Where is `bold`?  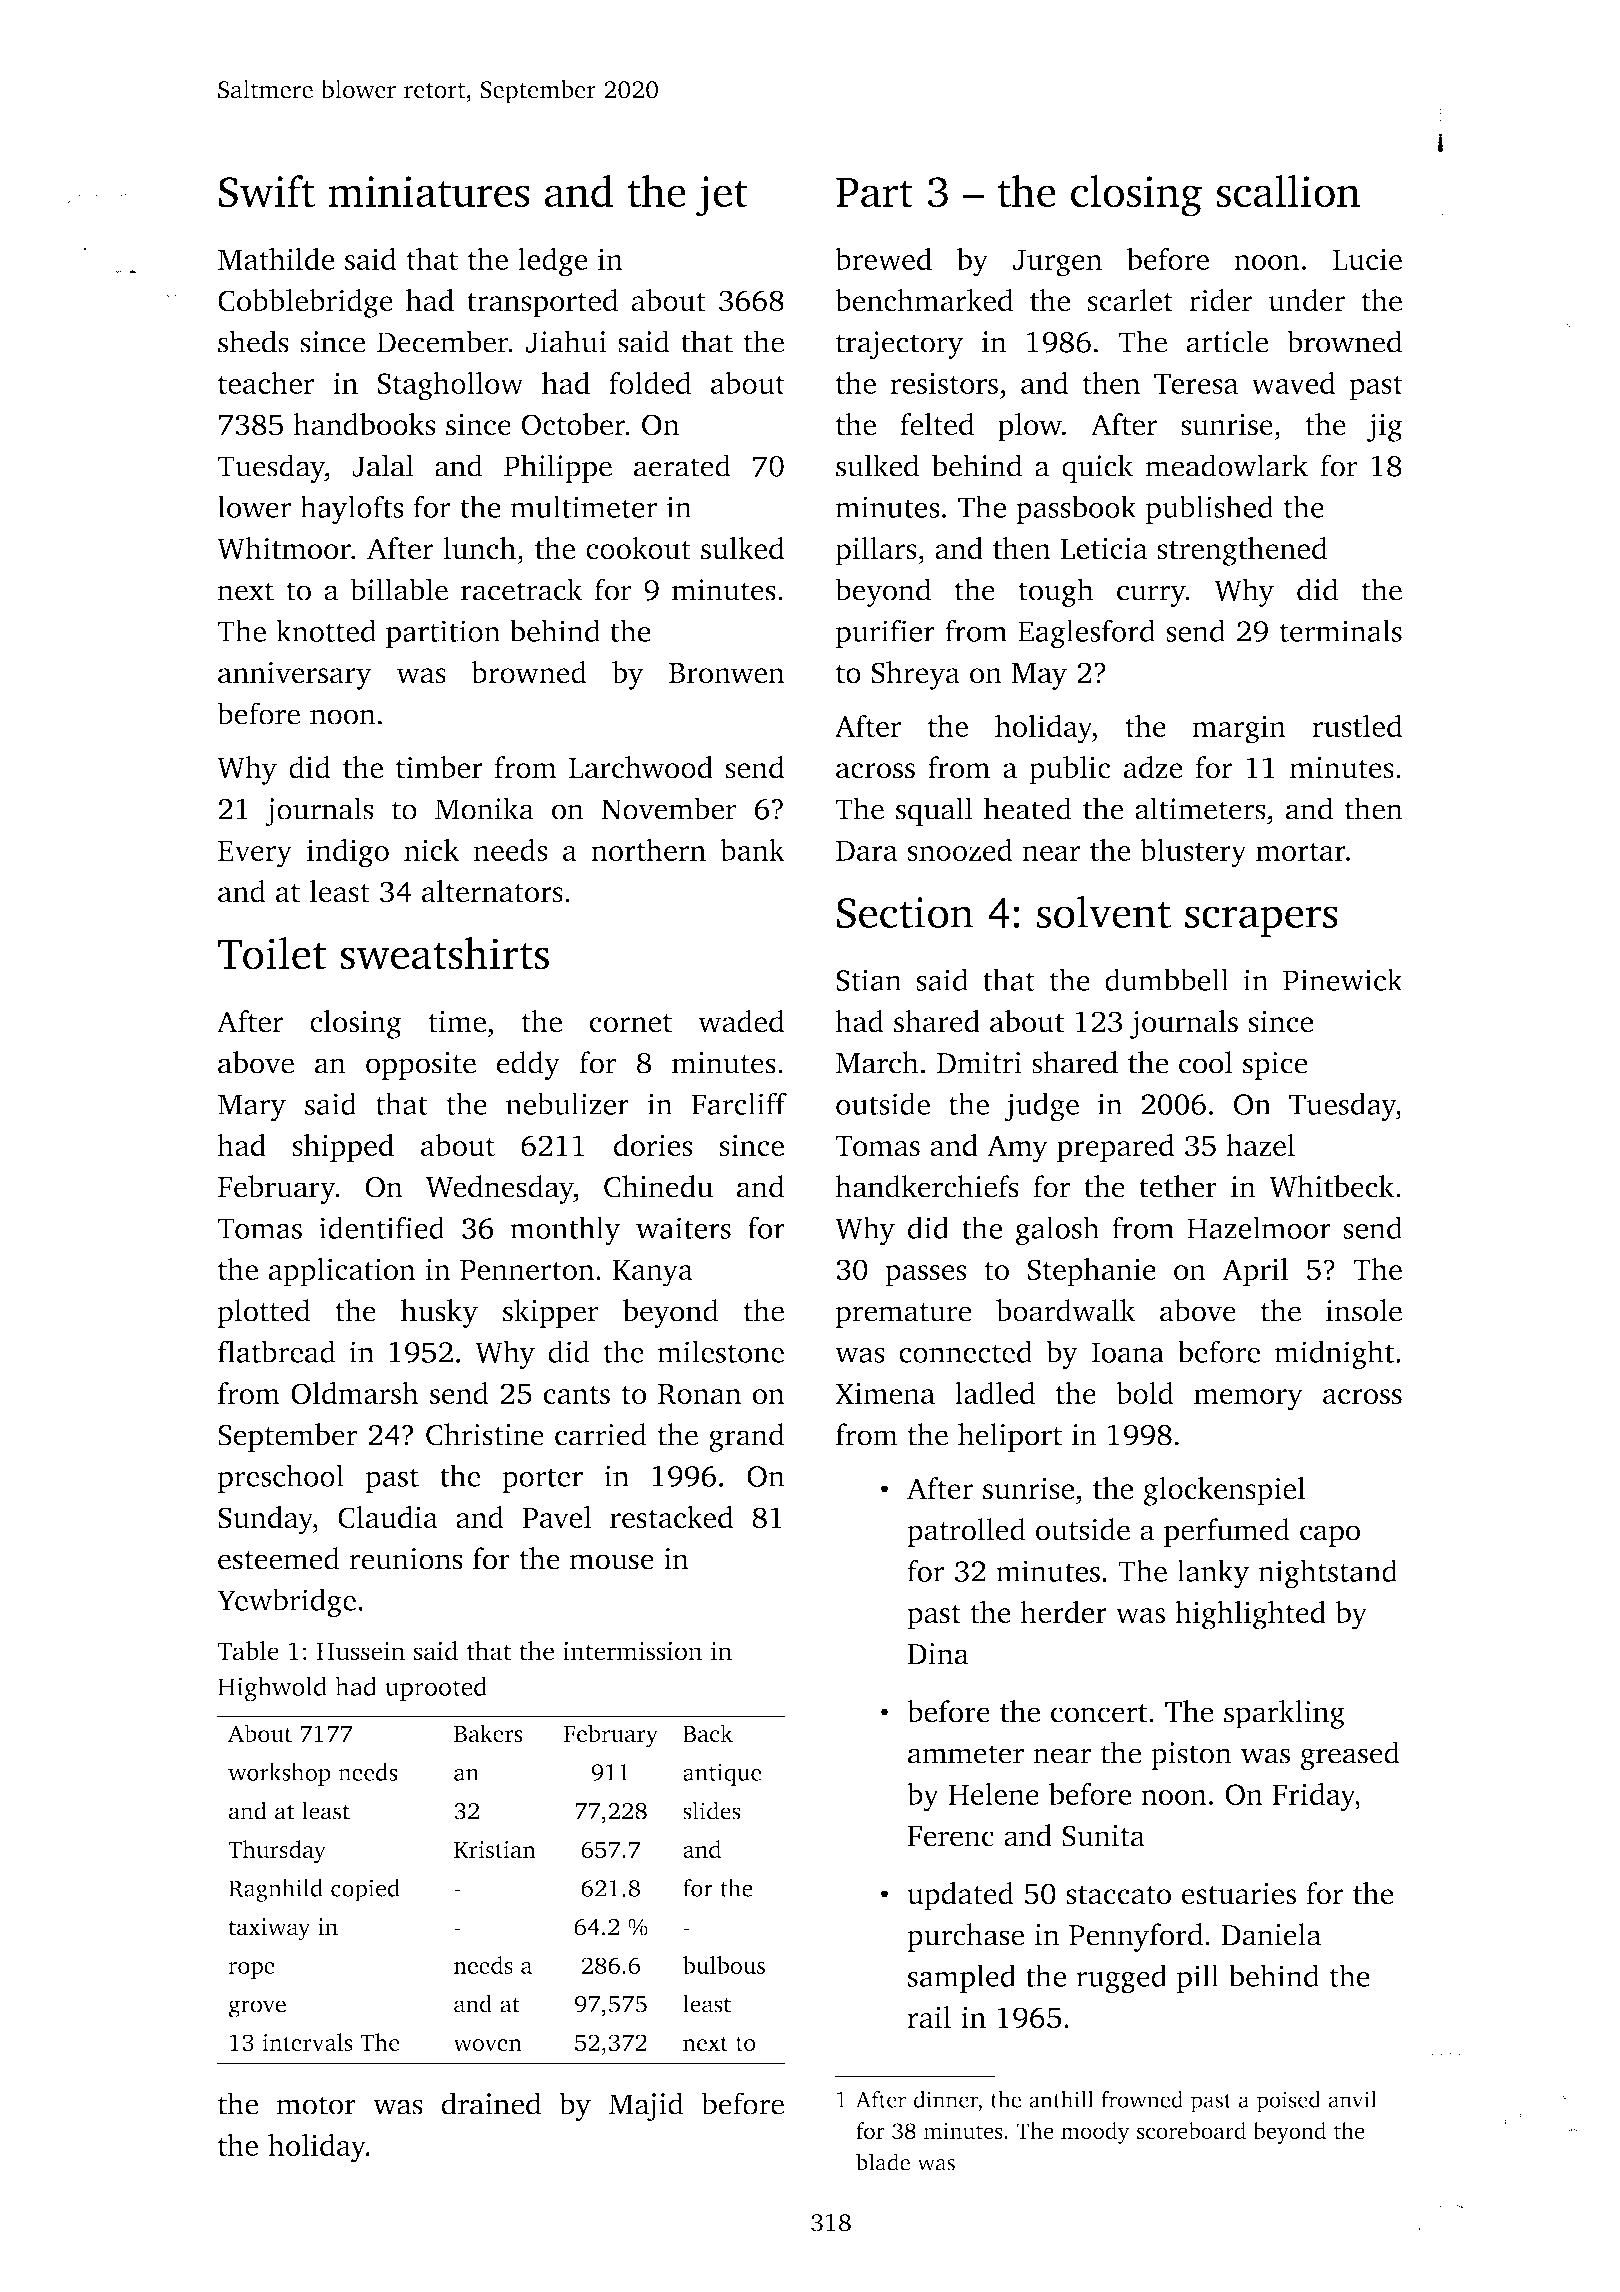 bold is located at coordinates (1145, 1393).
